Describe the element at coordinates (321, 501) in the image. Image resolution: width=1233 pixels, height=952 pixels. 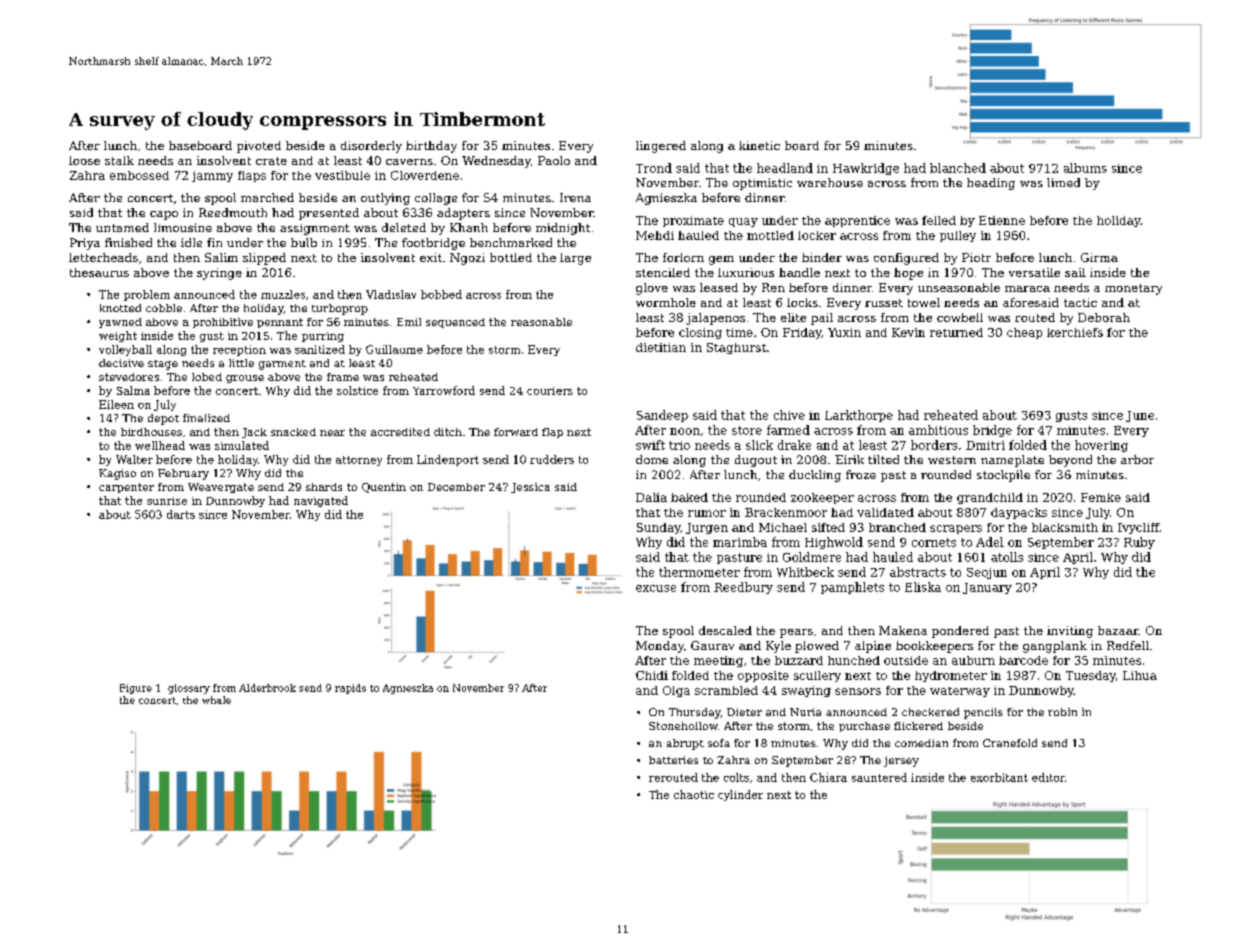
I see `navigated` at that location.
